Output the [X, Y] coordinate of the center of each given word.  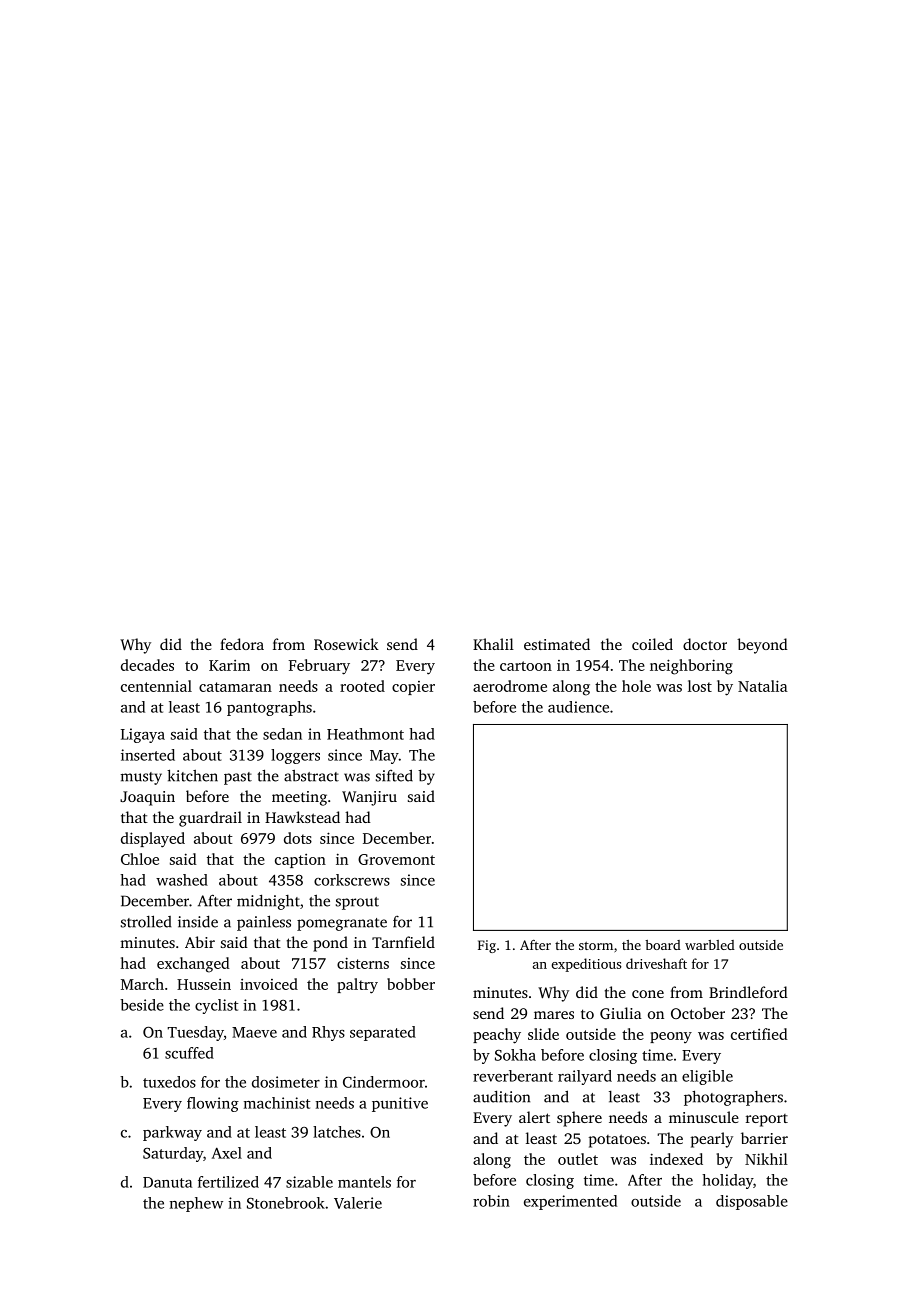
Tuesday [195, 1033]
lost [700, 686]
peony [671, 1037]
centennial [156, 686]
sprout [357, 903]
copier [413, 688]
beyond [762, 646]
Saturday [173, 1154]
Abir [200, 942]
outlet [578, 1159]
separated [383, 1033]
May [384, 757]
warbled [710, 945]
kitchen [192, 775]
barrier [764, 1138]
